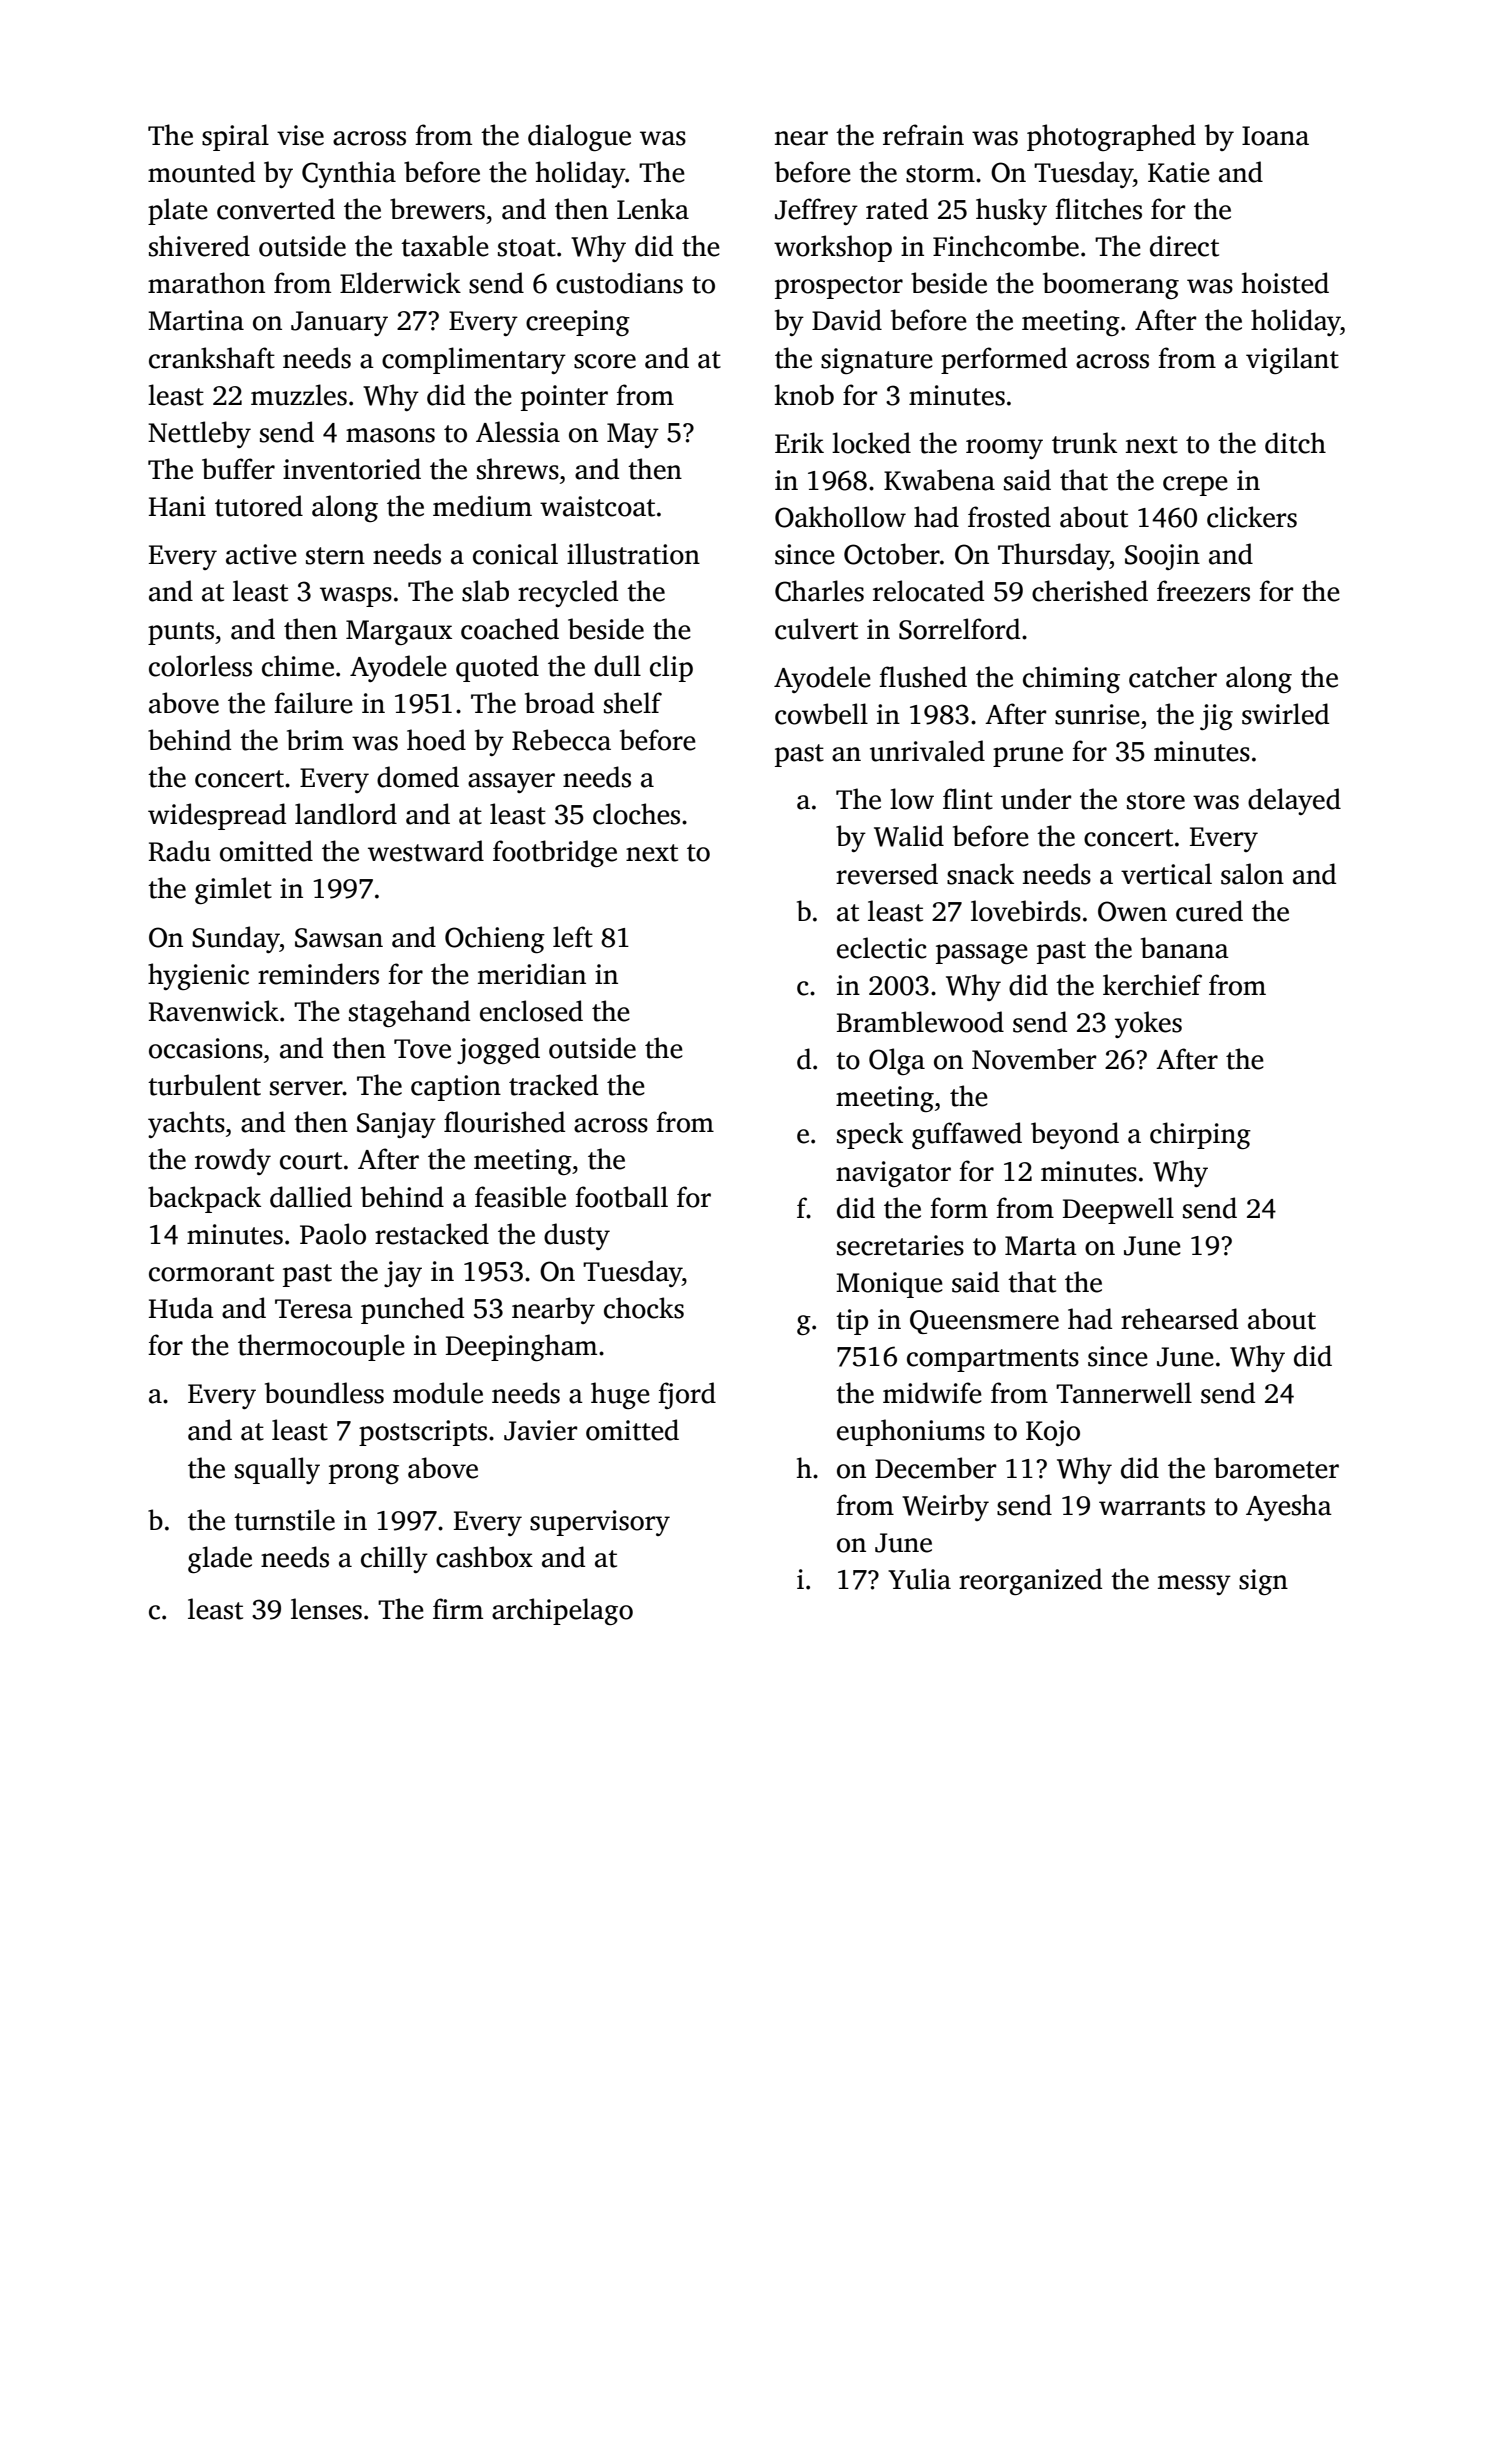 This page has width=1496, height=2464. What do you see at coordinates (1276, 1468) in the page?
I see `barometer` at bounding box center [1276, 1468].
